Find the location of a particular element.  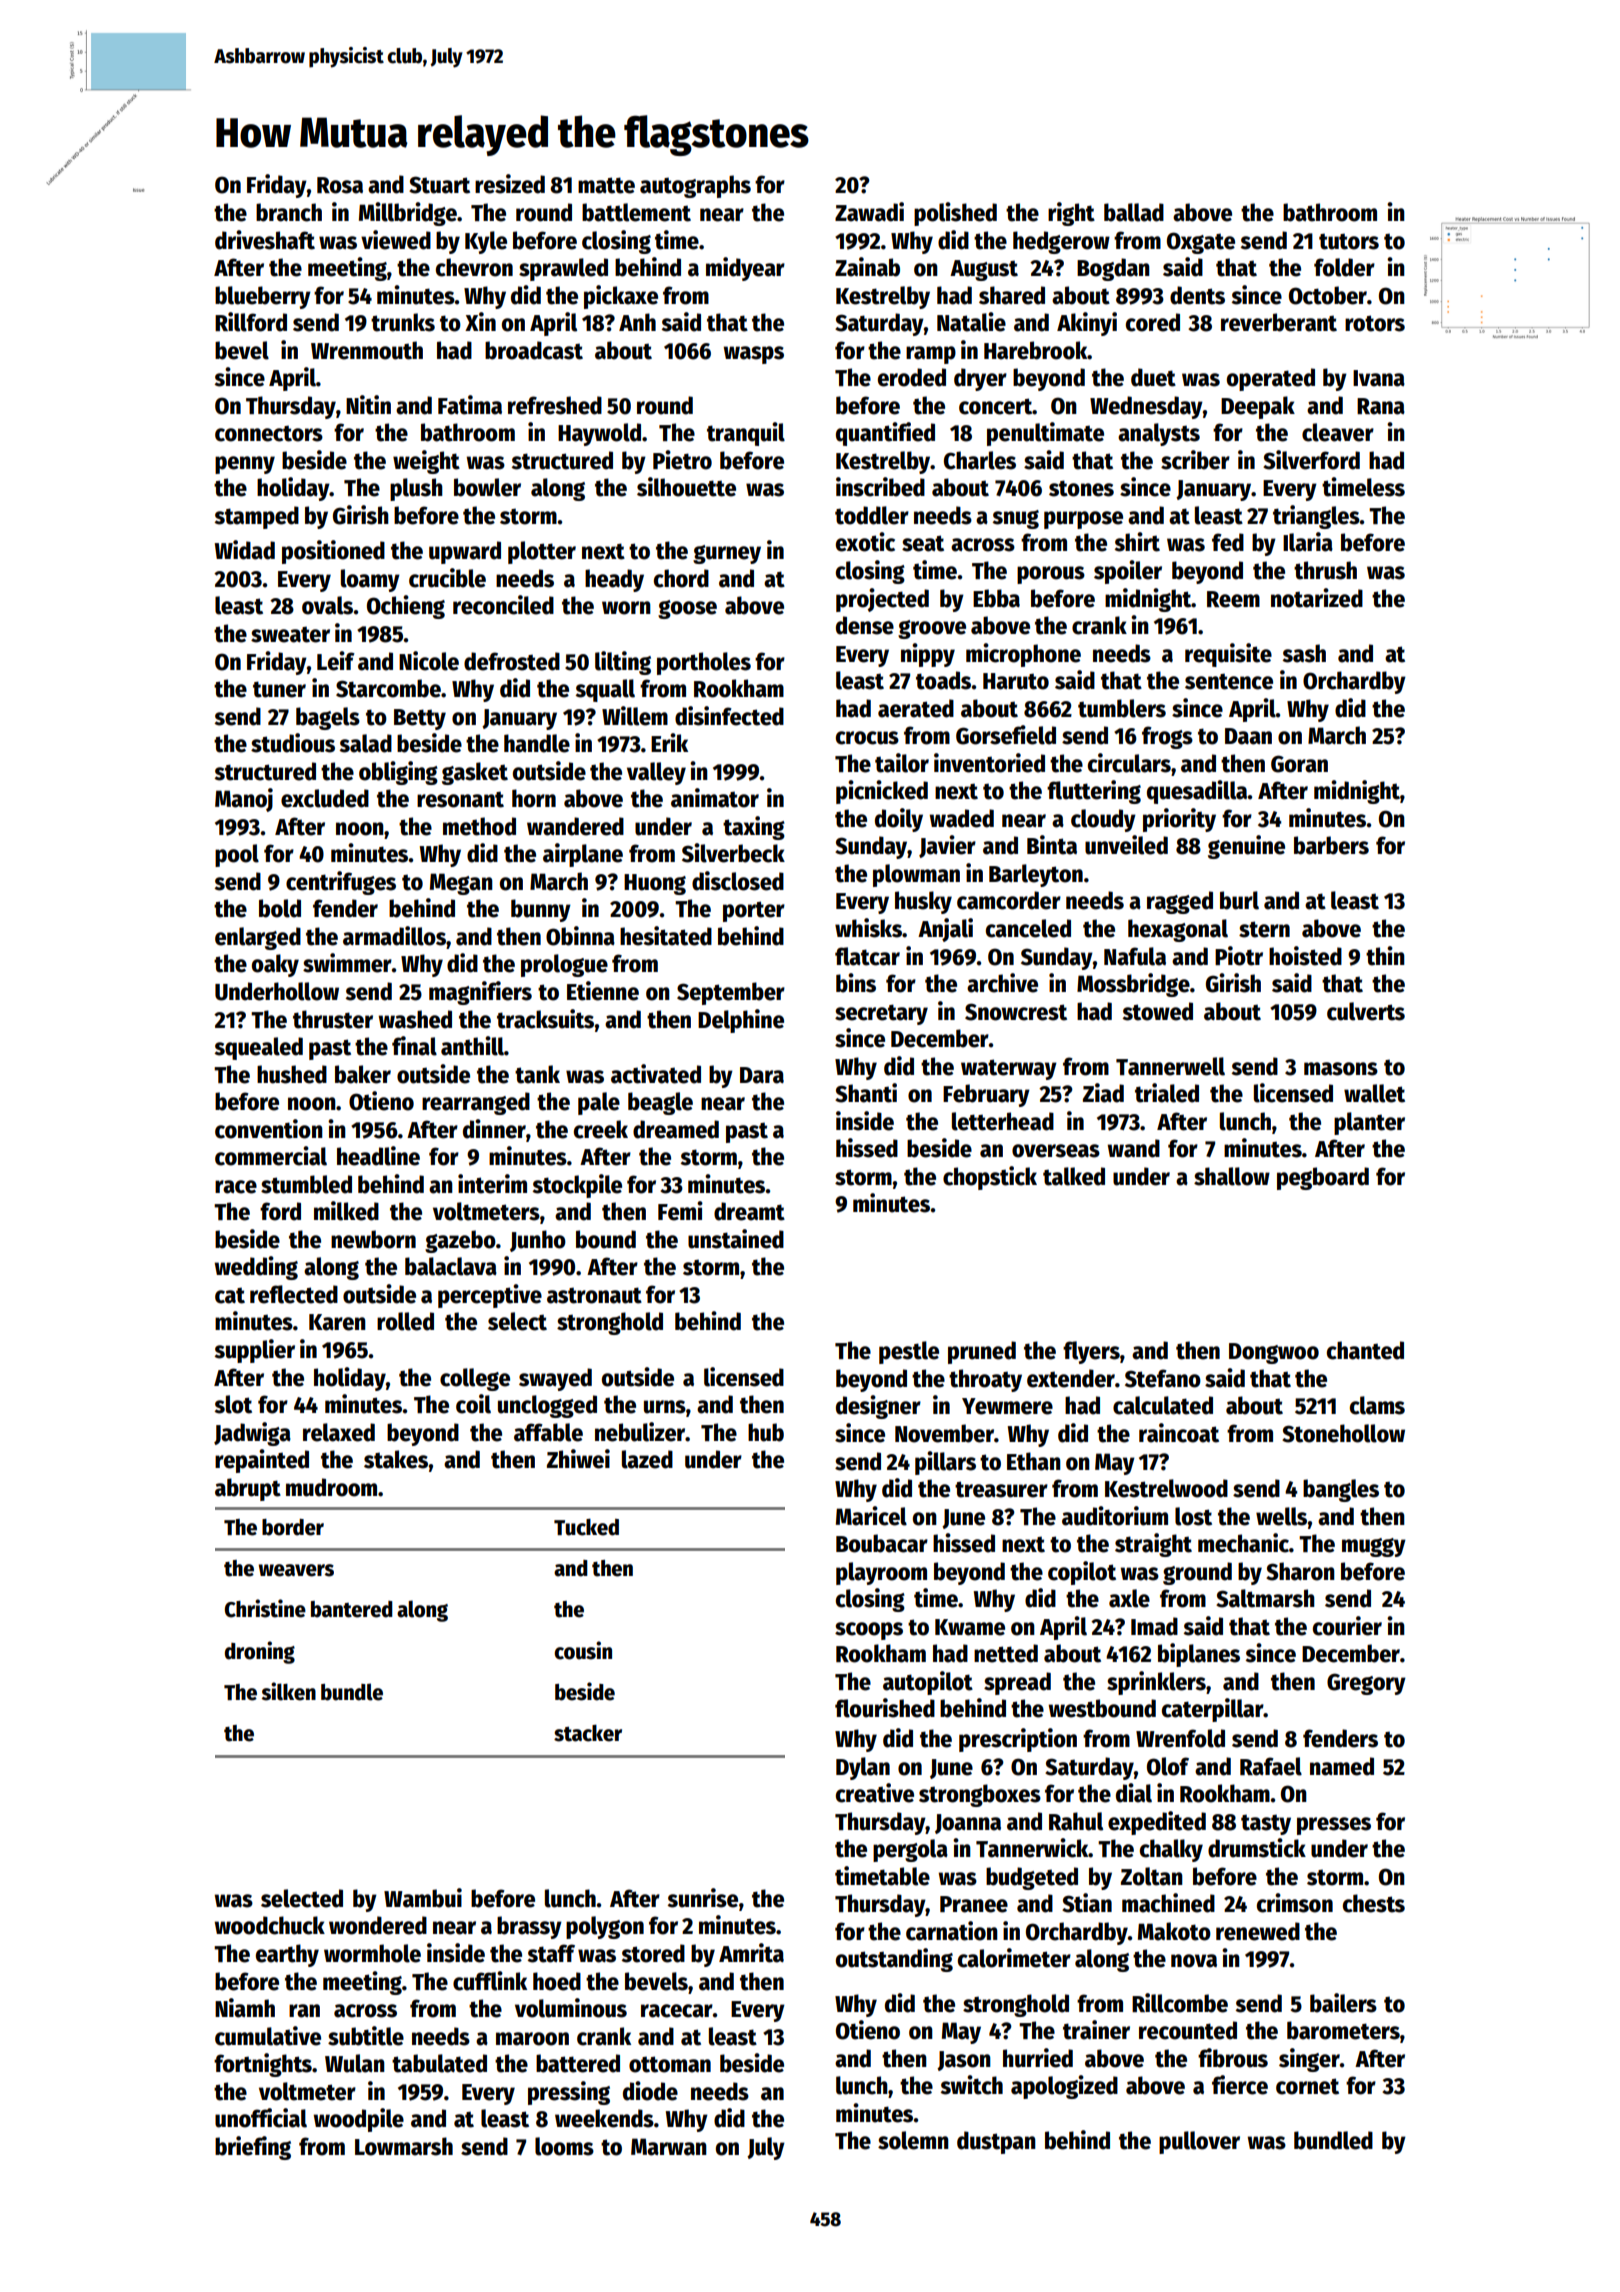

Maricel is located at coordinates (871, 1516).
